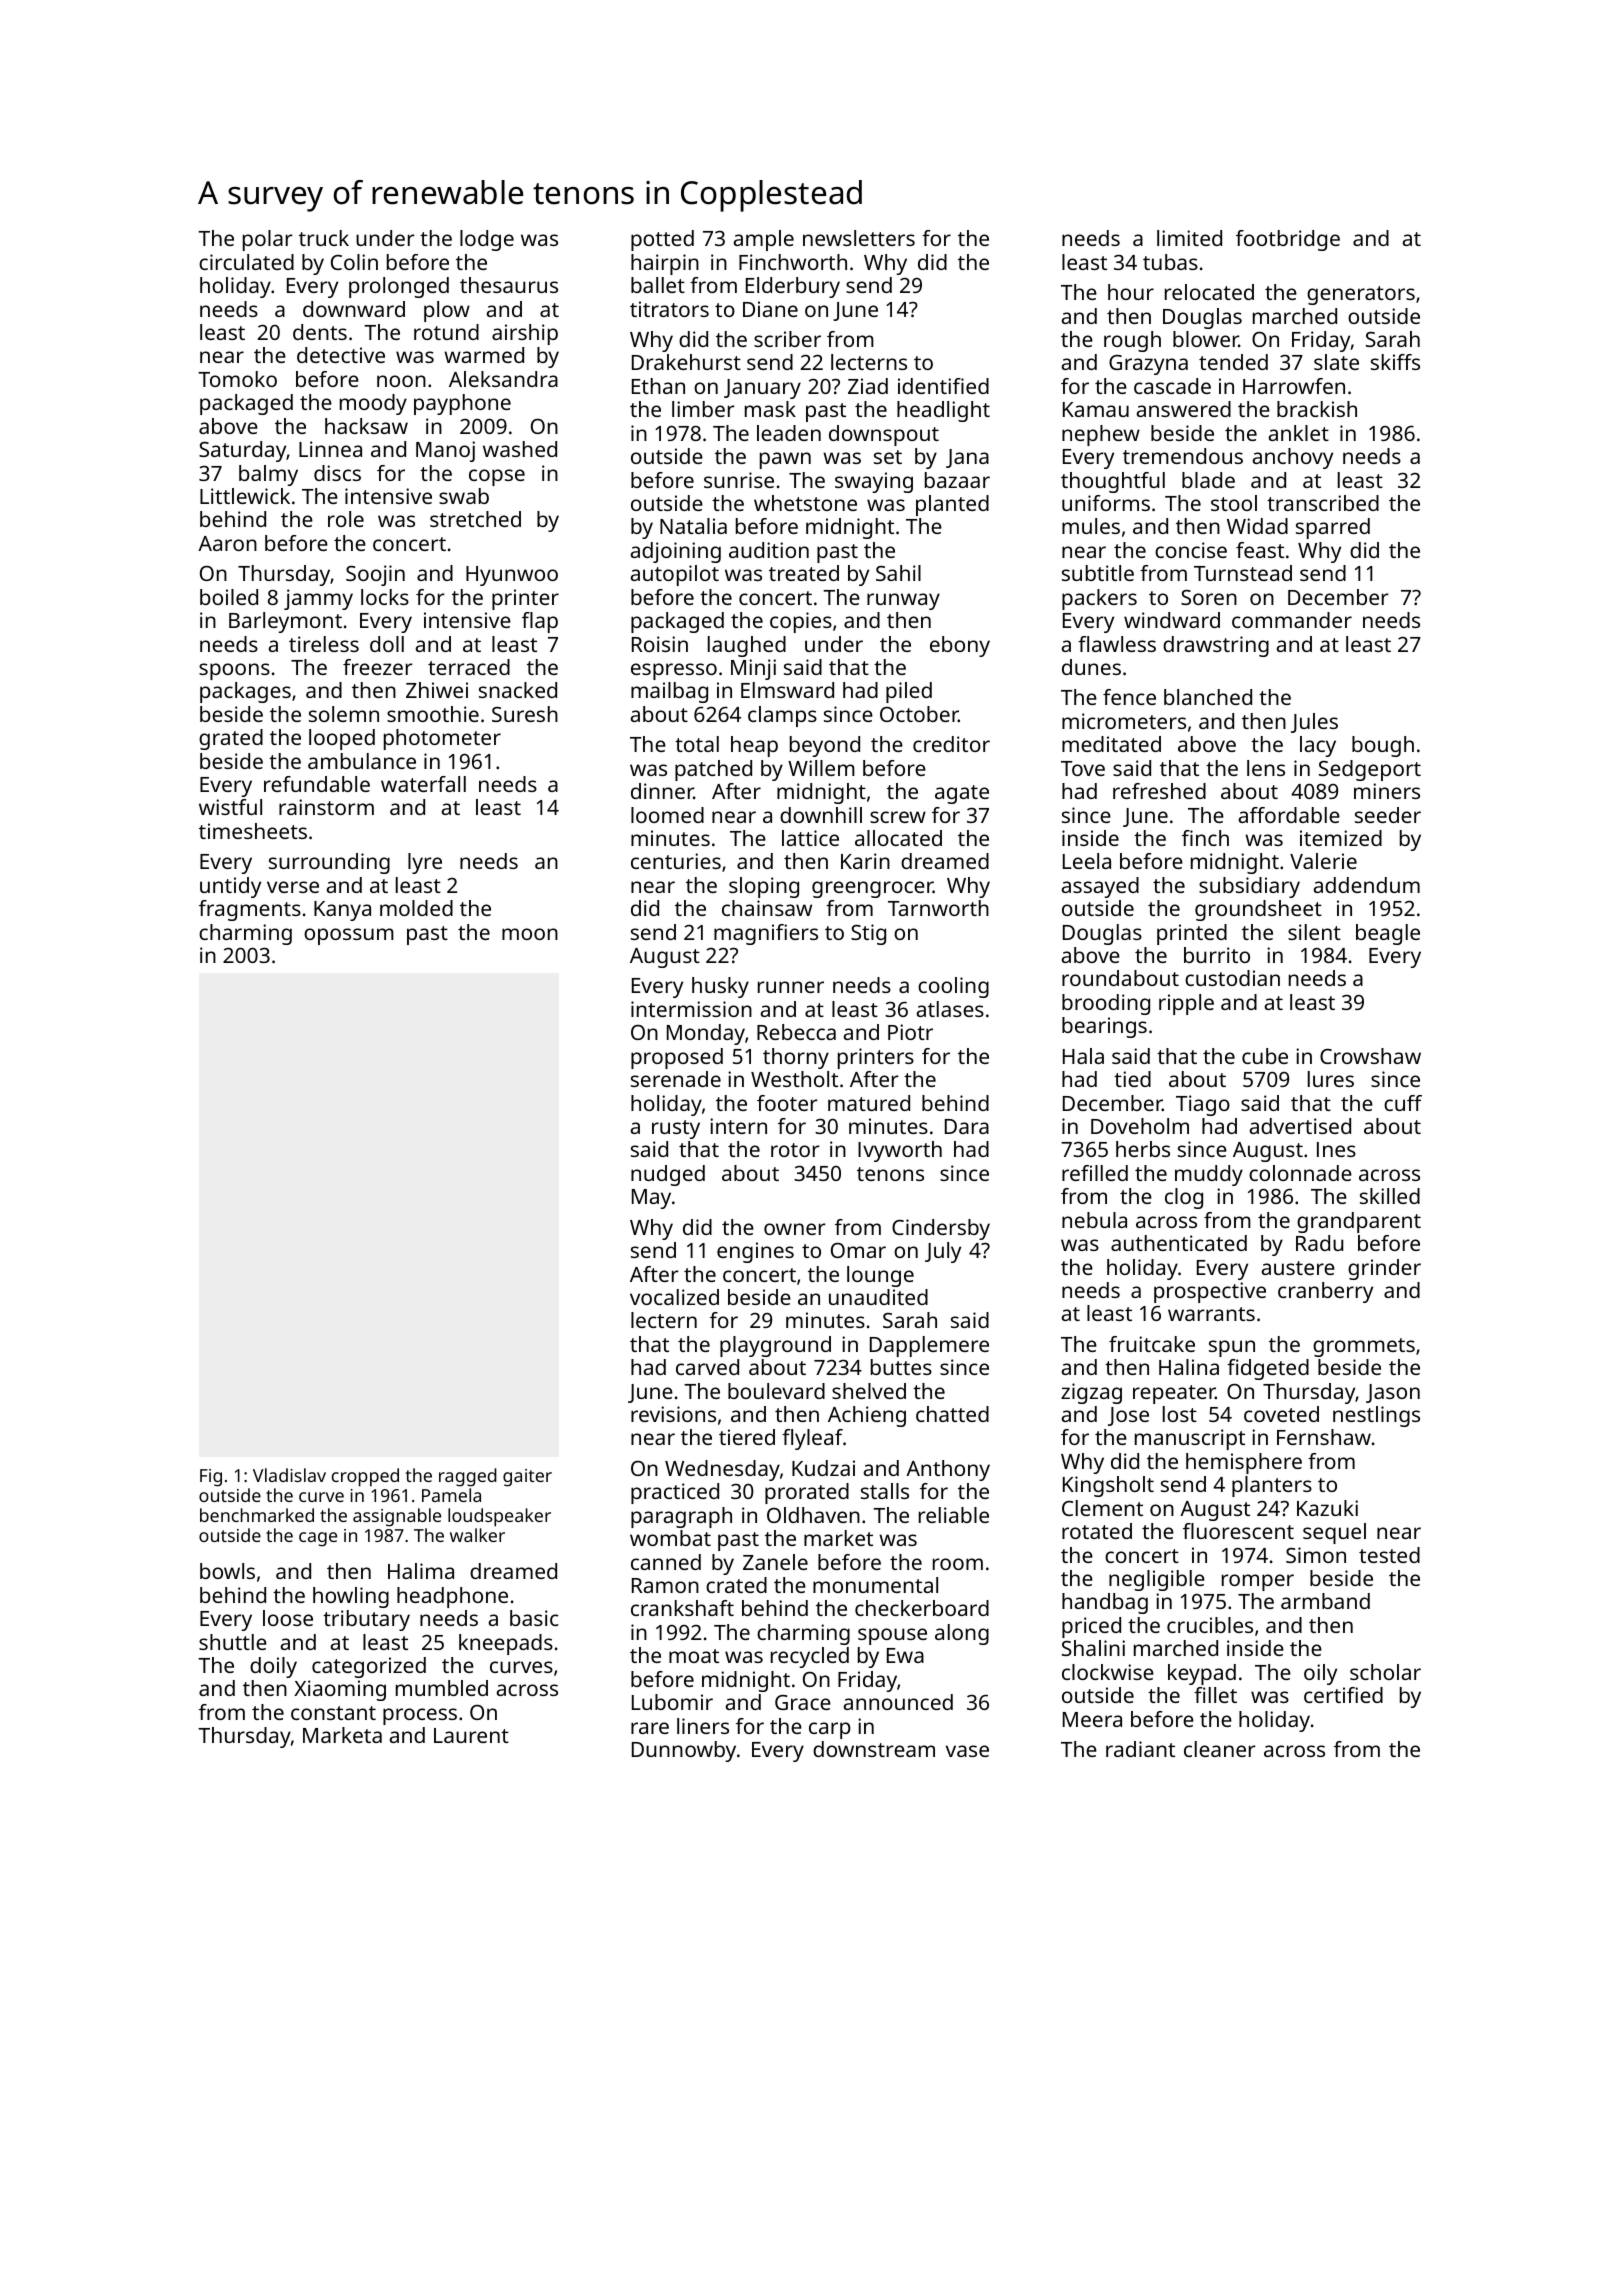  What do you see at coordinates (967, 1751) in the screenshot?
I see `vase` at bounding box center [967, 1751].
